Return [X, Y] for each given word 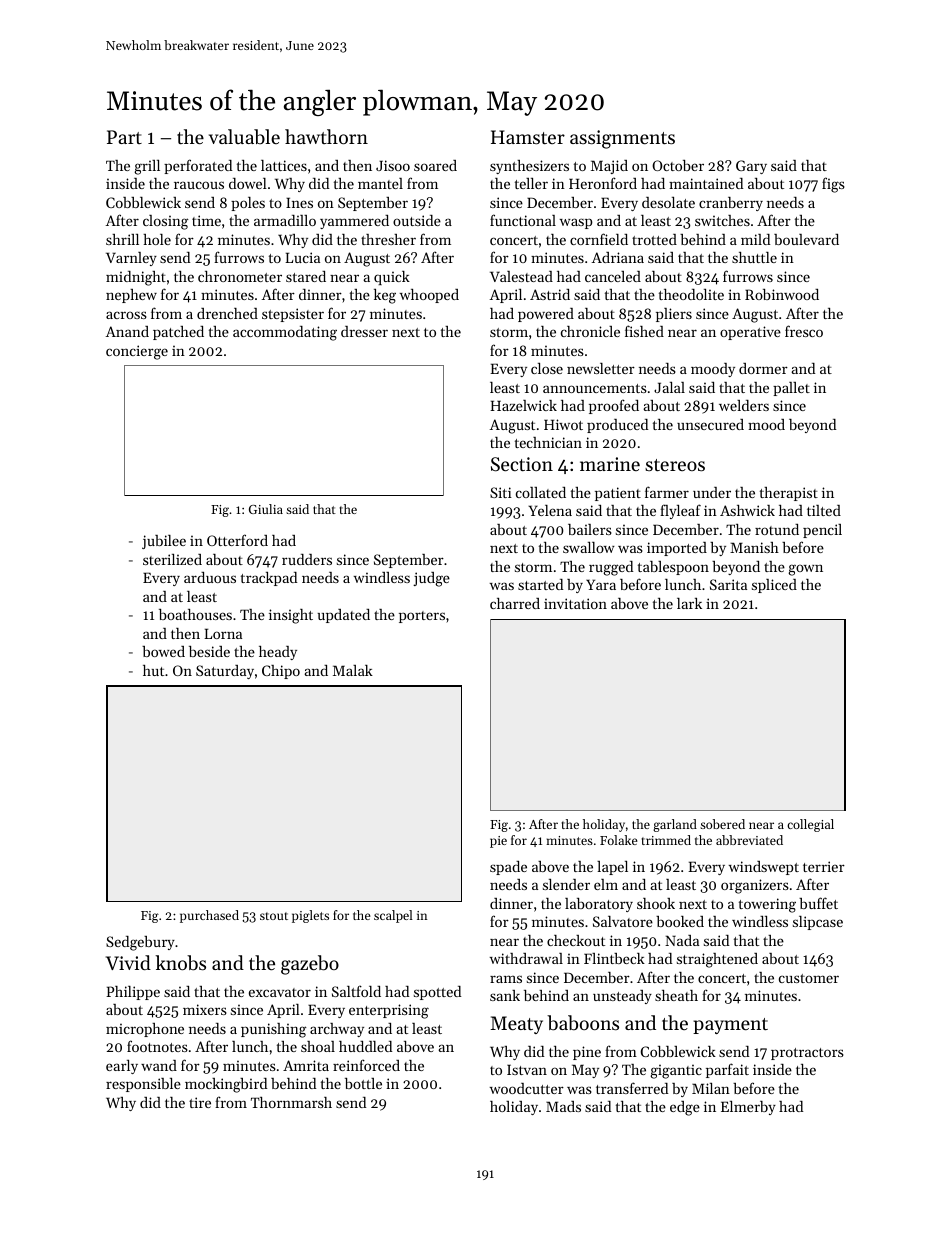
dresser [364, 331]
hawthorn [326, 136]
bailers [590, 529]
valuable [244, 136]
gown [805, 570]
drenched [227, 313]
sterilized [172, 559]
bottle [363, 1083]
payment [730, 1026]
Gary [751, 167]
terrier [824, 866]
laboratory [599, 905]
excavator [280, 992]
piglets [310, 916]
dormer [763, 368]
